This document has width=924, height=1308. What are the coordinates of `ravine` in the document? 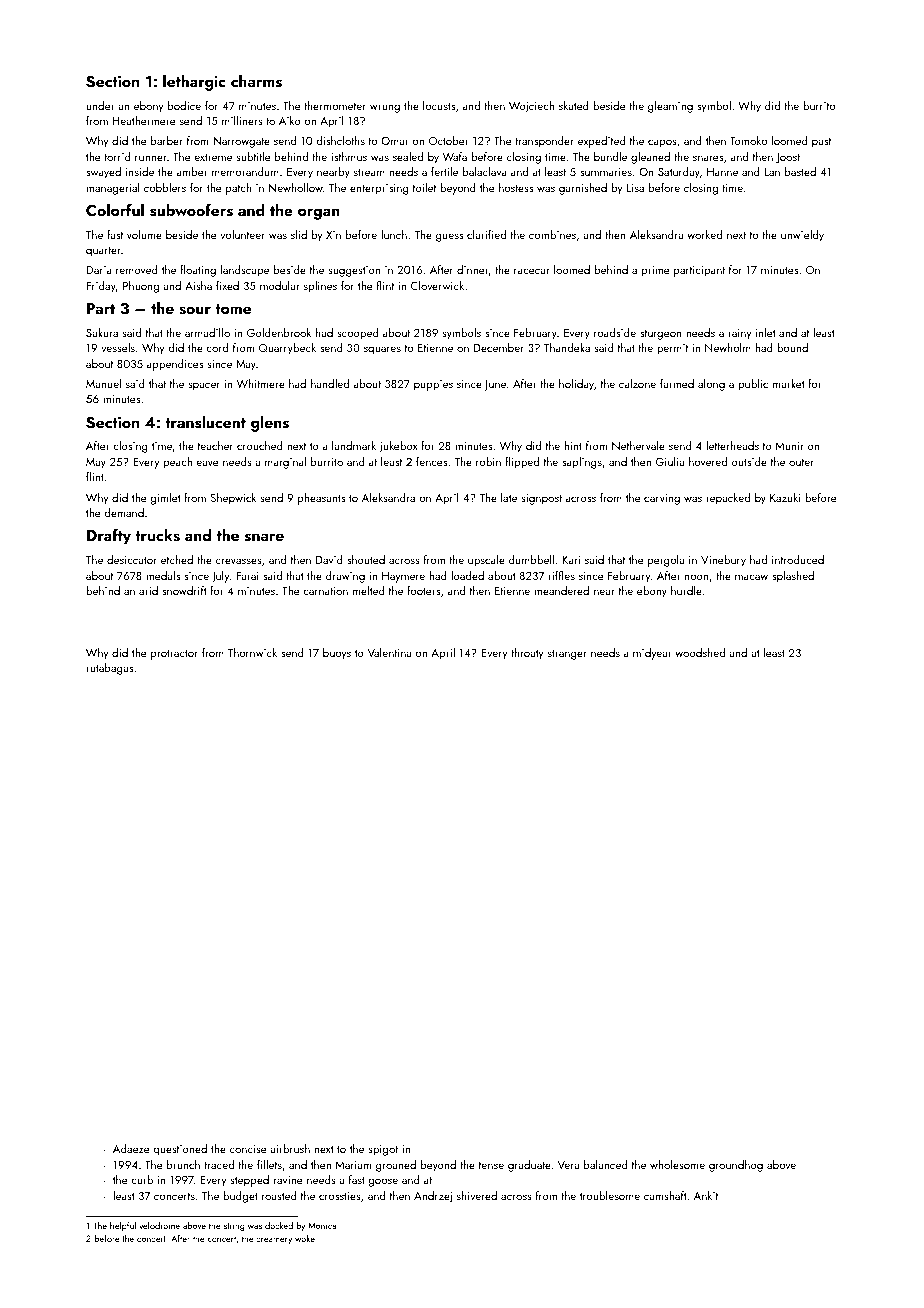 It's located at (288, 1180).
